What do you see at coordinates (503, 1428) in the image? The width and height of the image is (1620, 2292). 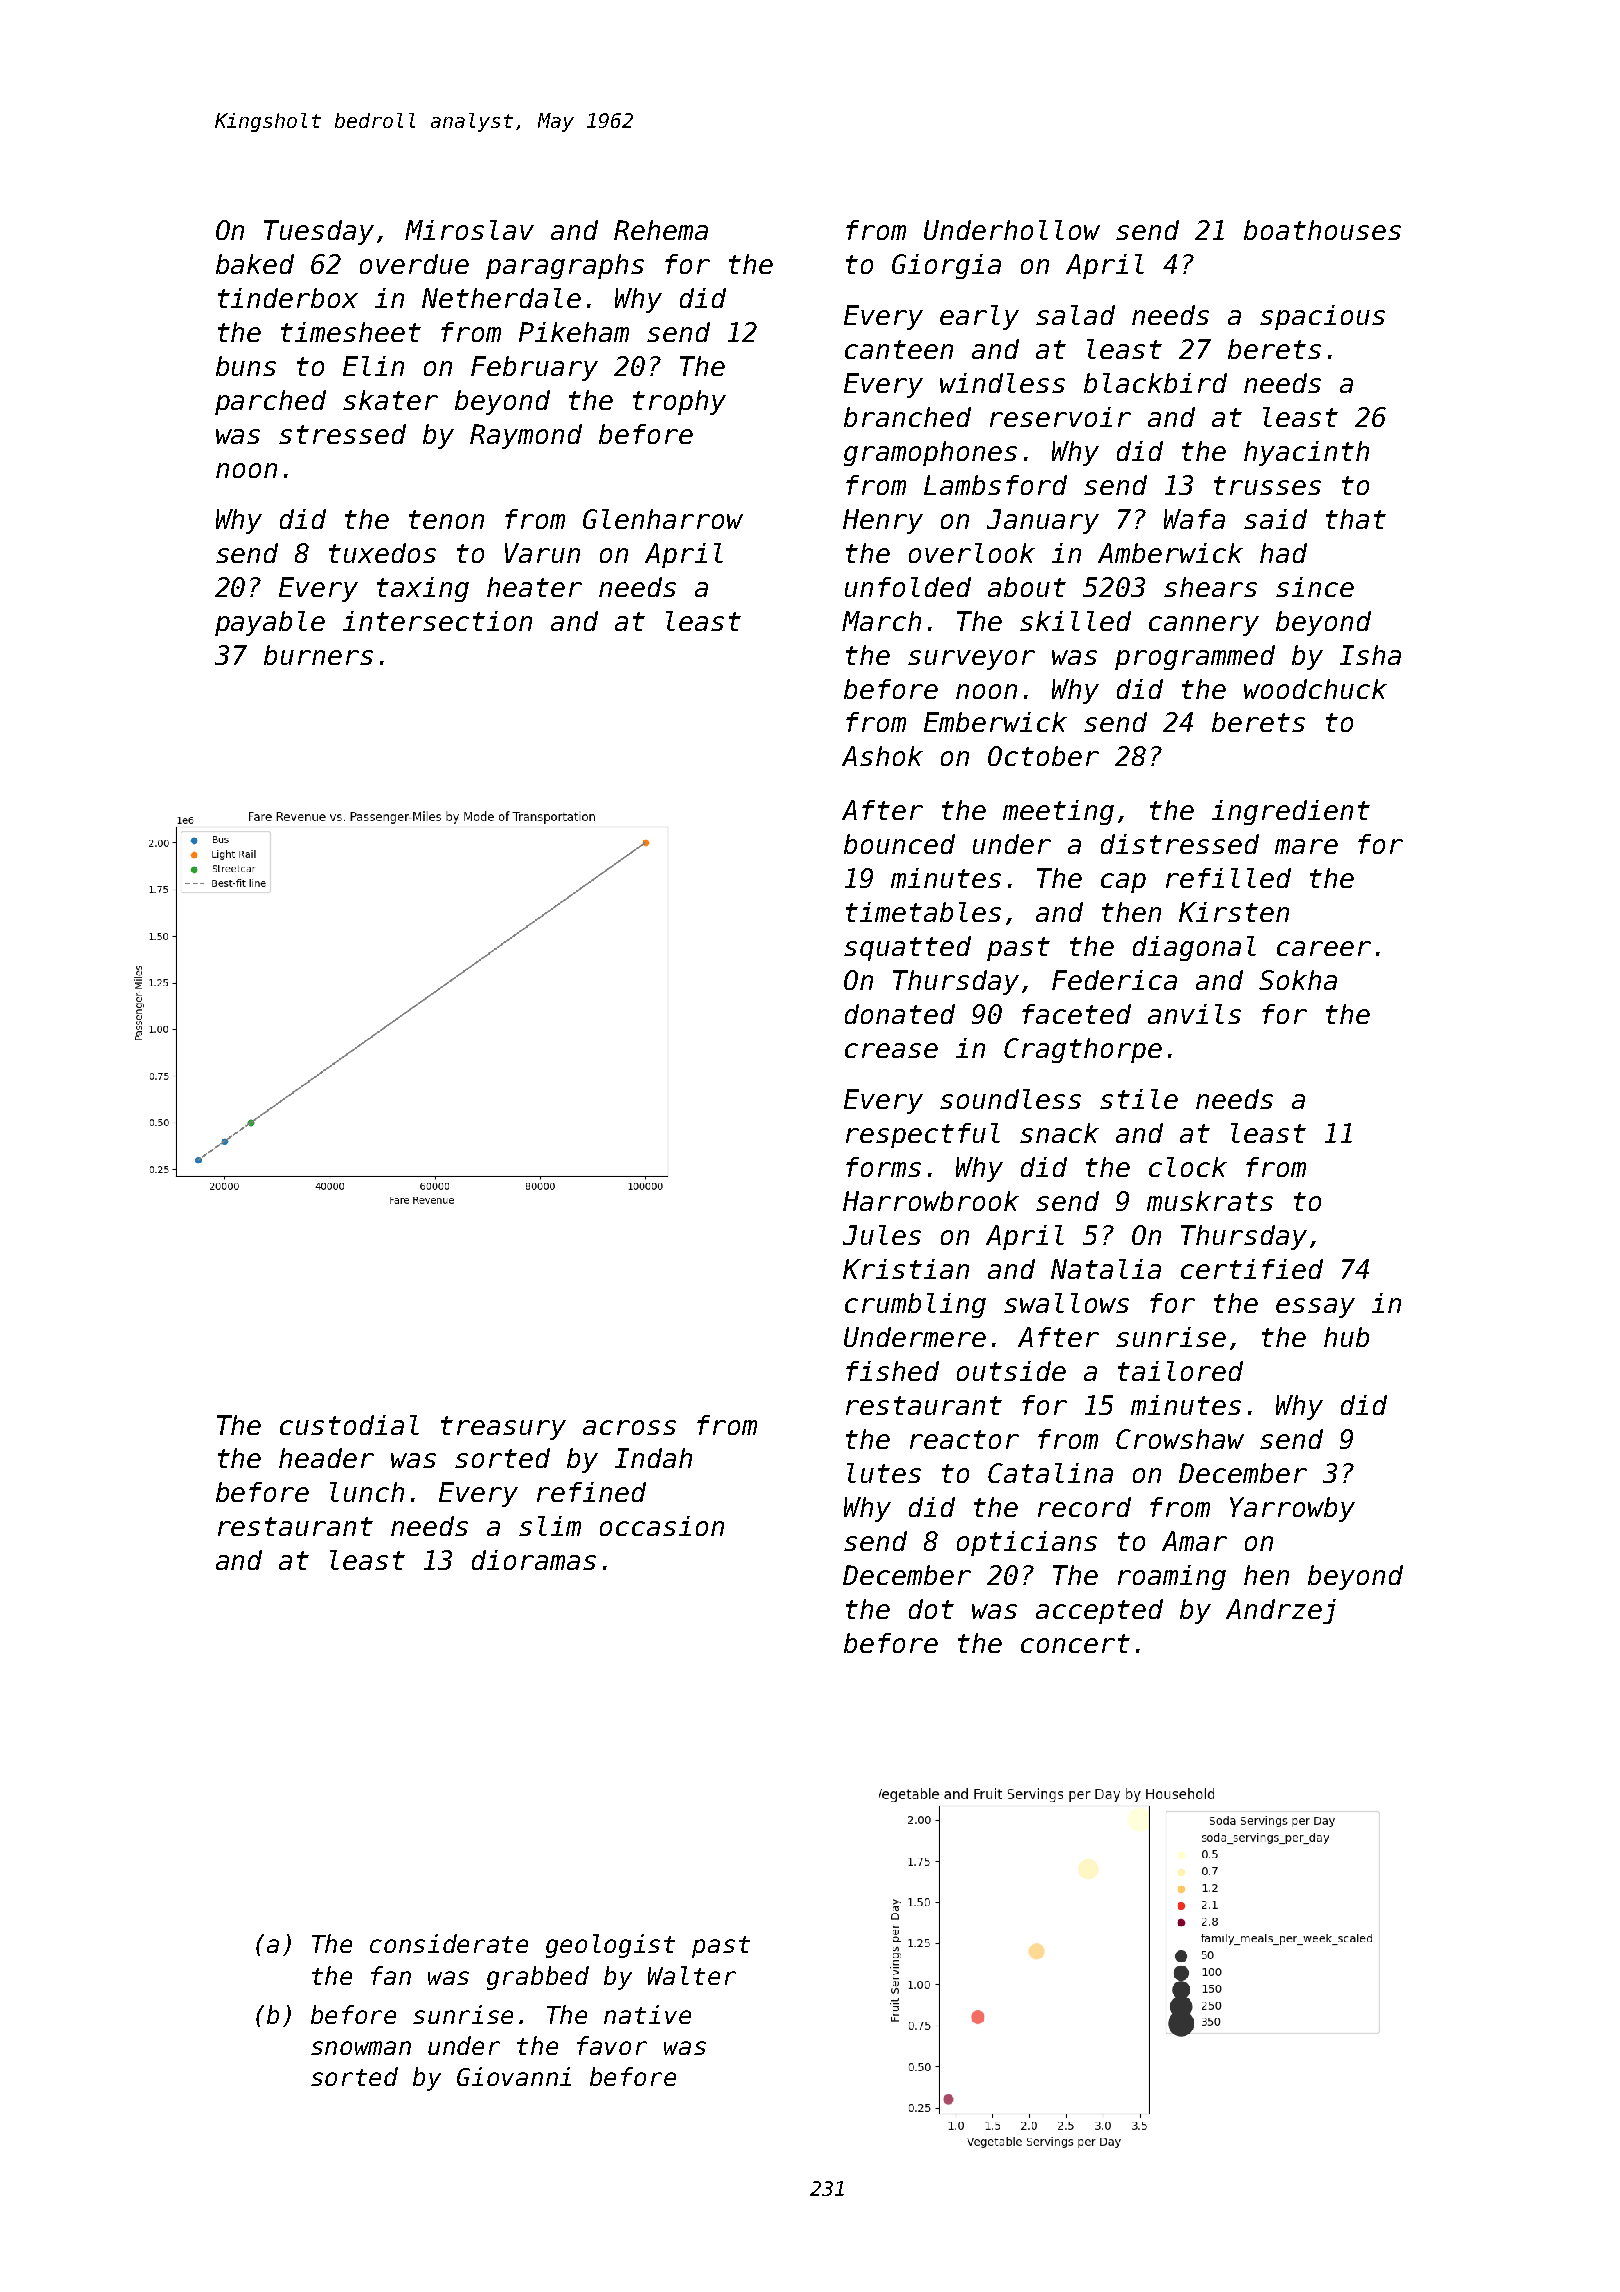 I see `treasury` at bounding box center [503, 1428].
